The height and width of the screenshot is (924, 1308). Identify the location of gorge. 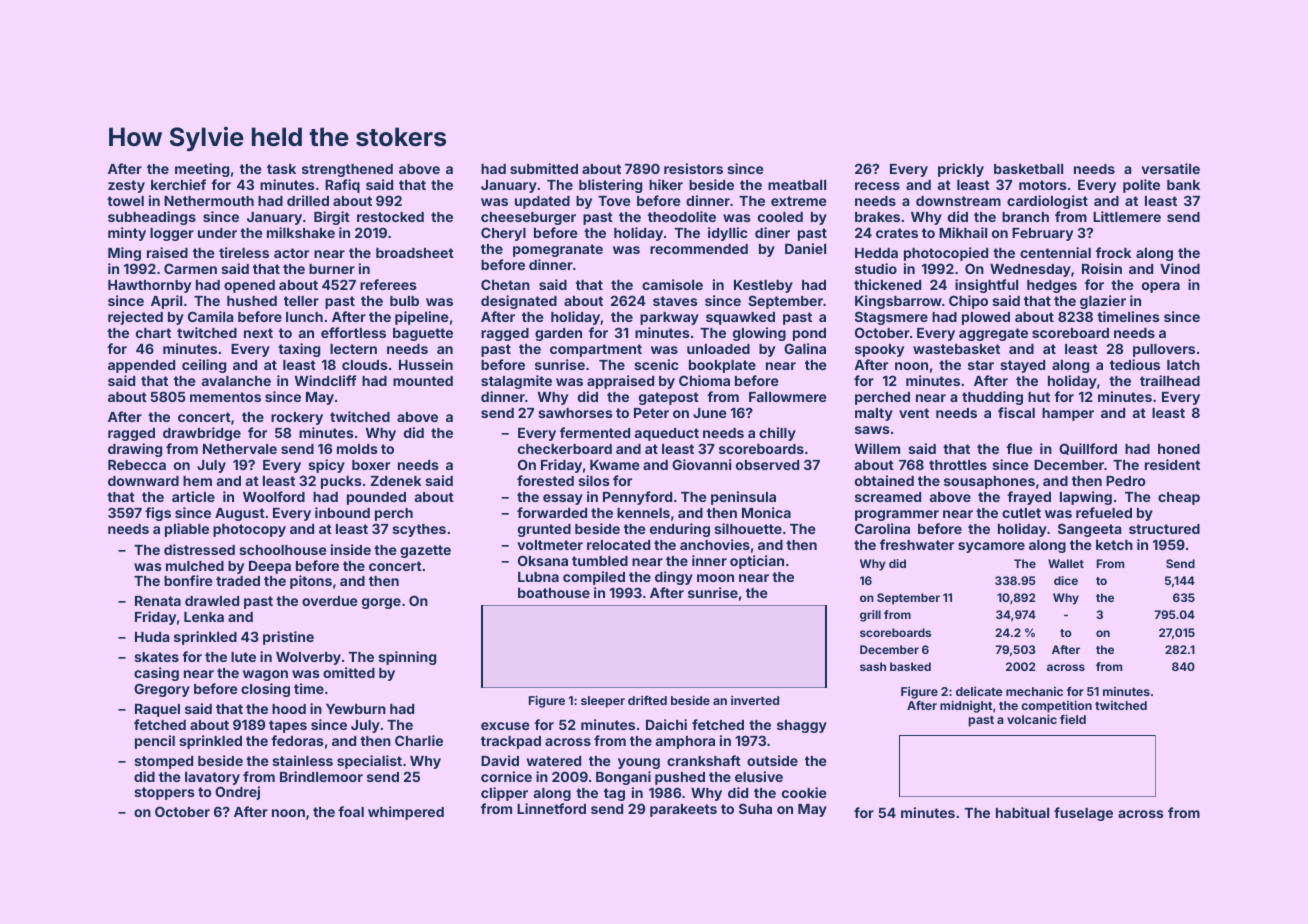
(381, 603).
